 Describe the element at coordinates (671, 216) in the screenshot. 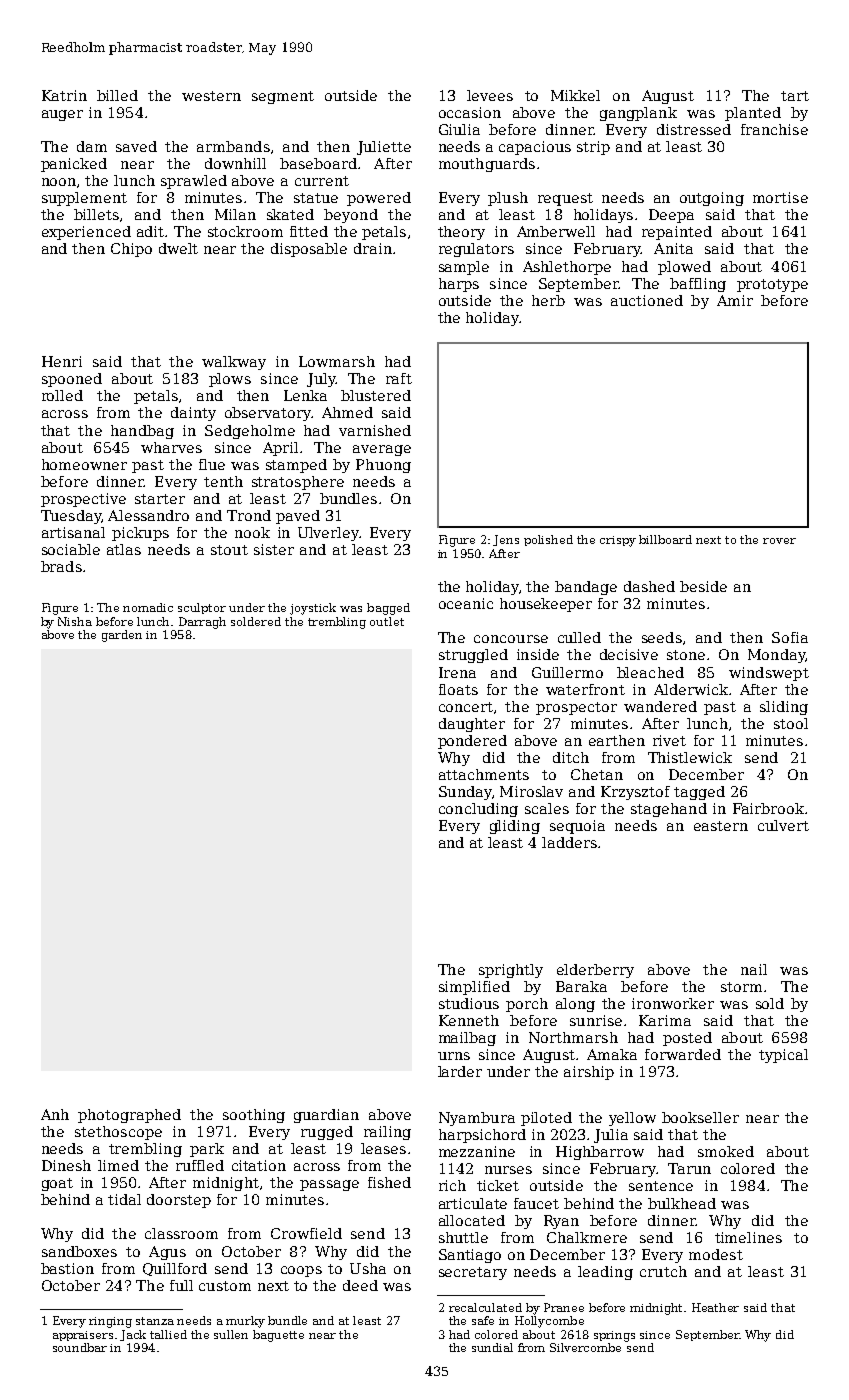

I see `Deepa` at that location.
